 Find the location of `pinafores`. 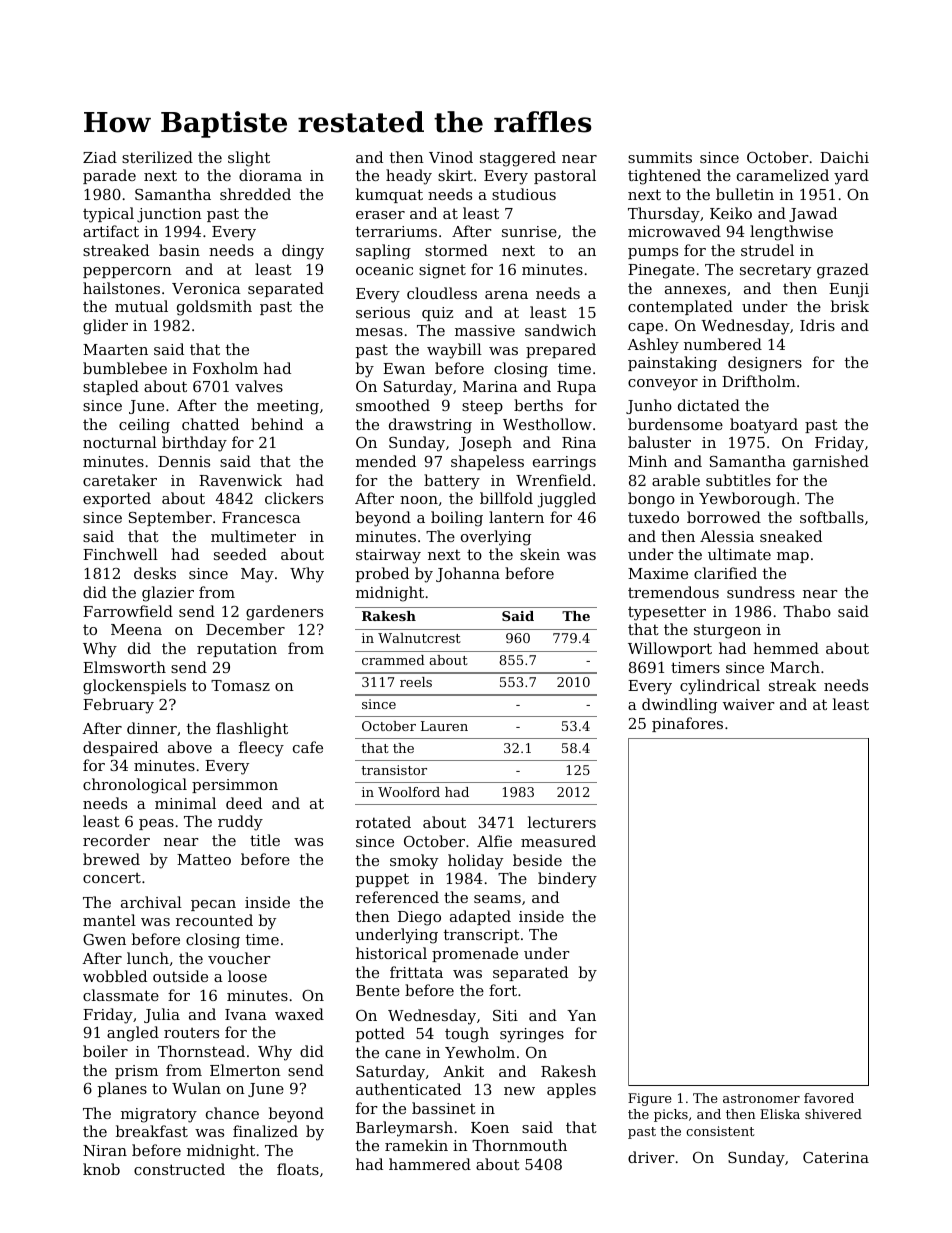

pinafores is located at coordinates (687, 724).
